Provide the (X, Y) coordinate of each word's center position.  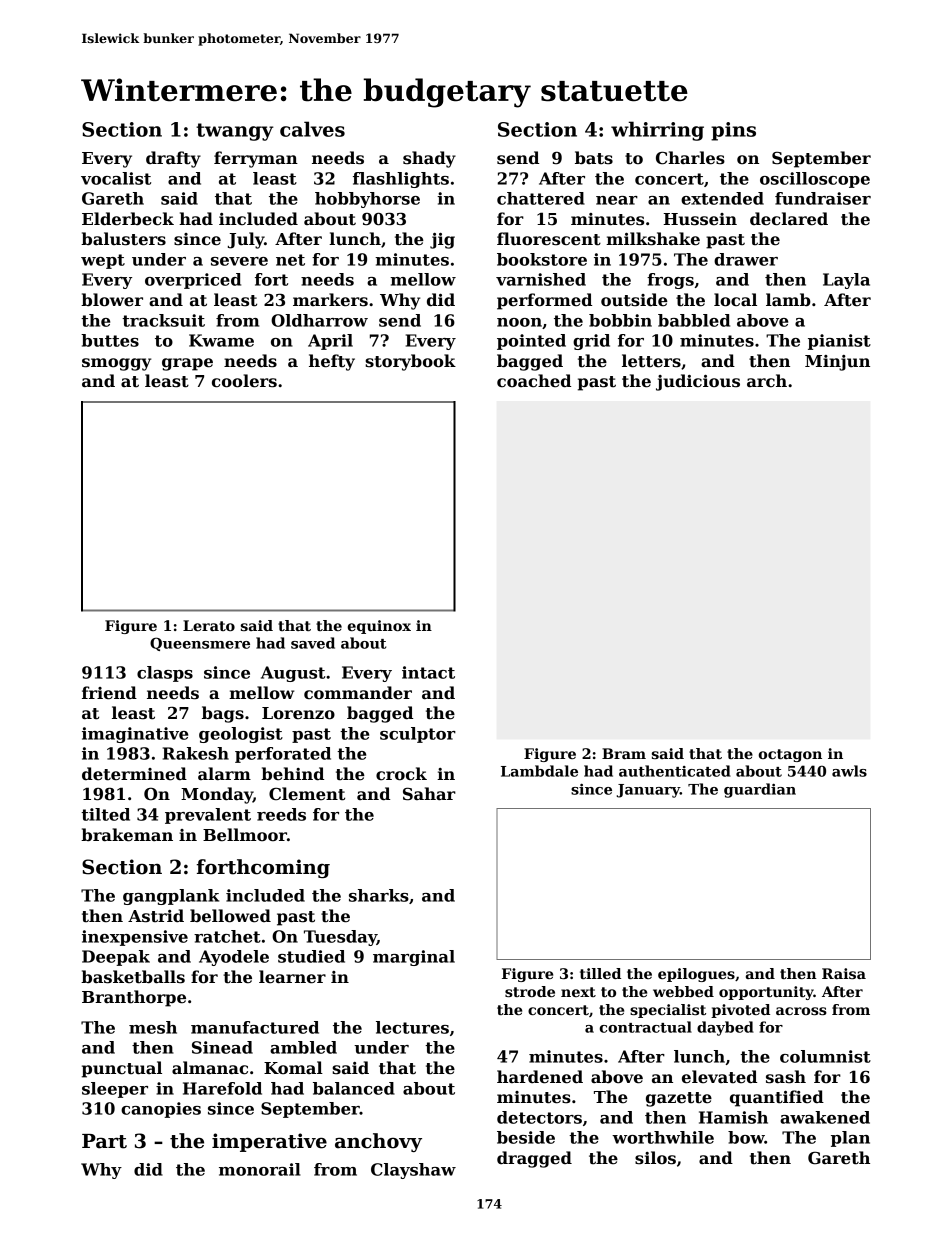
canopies (161, 1110)
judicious (698, 382)
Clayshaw (413, 1171)
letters (651, 361)
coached (534, 381)
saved (313, 643)
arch (767, 381)
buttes (110, 340)
